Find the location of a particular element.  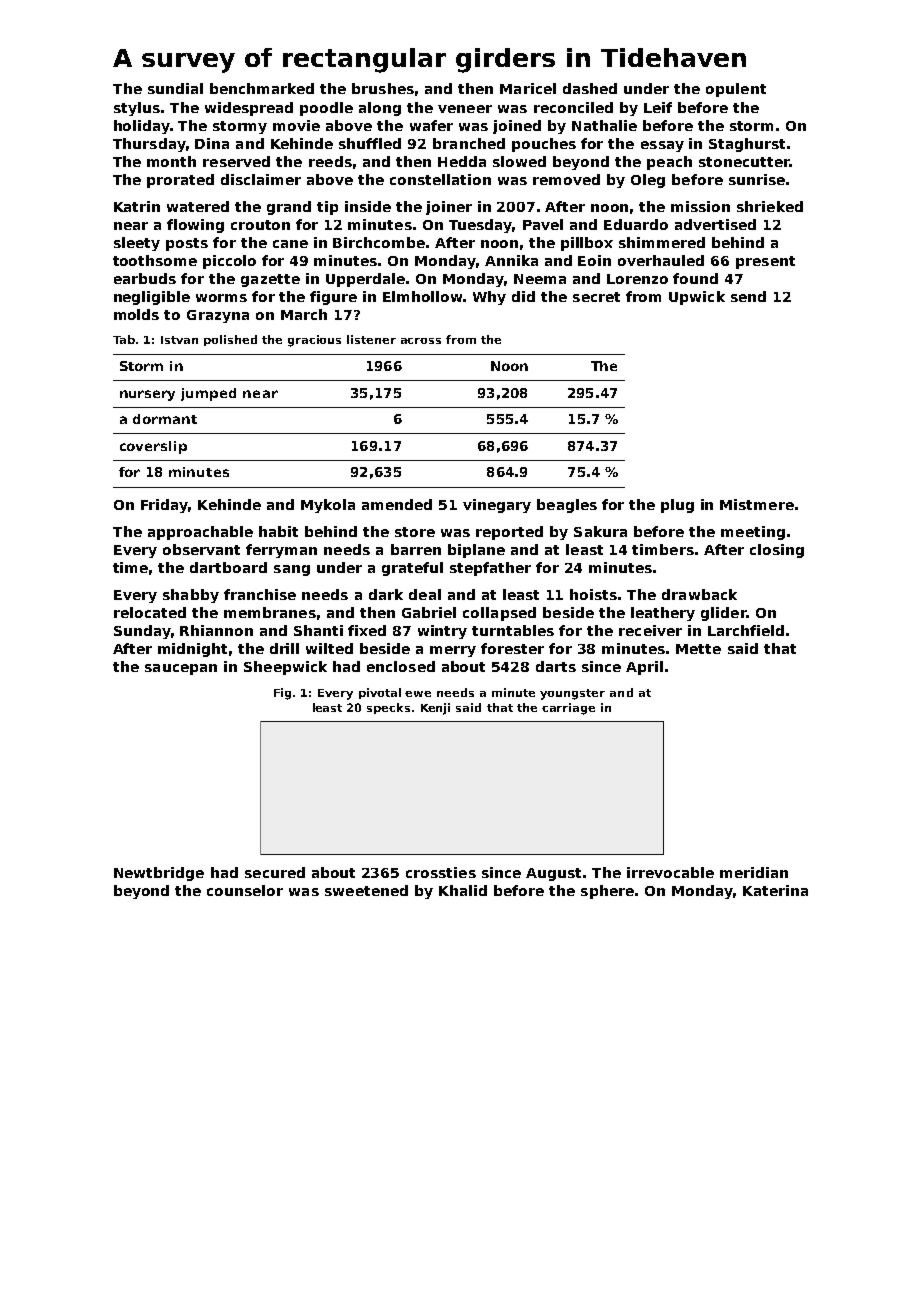

shrieked is located at coordinates (770, 206).
